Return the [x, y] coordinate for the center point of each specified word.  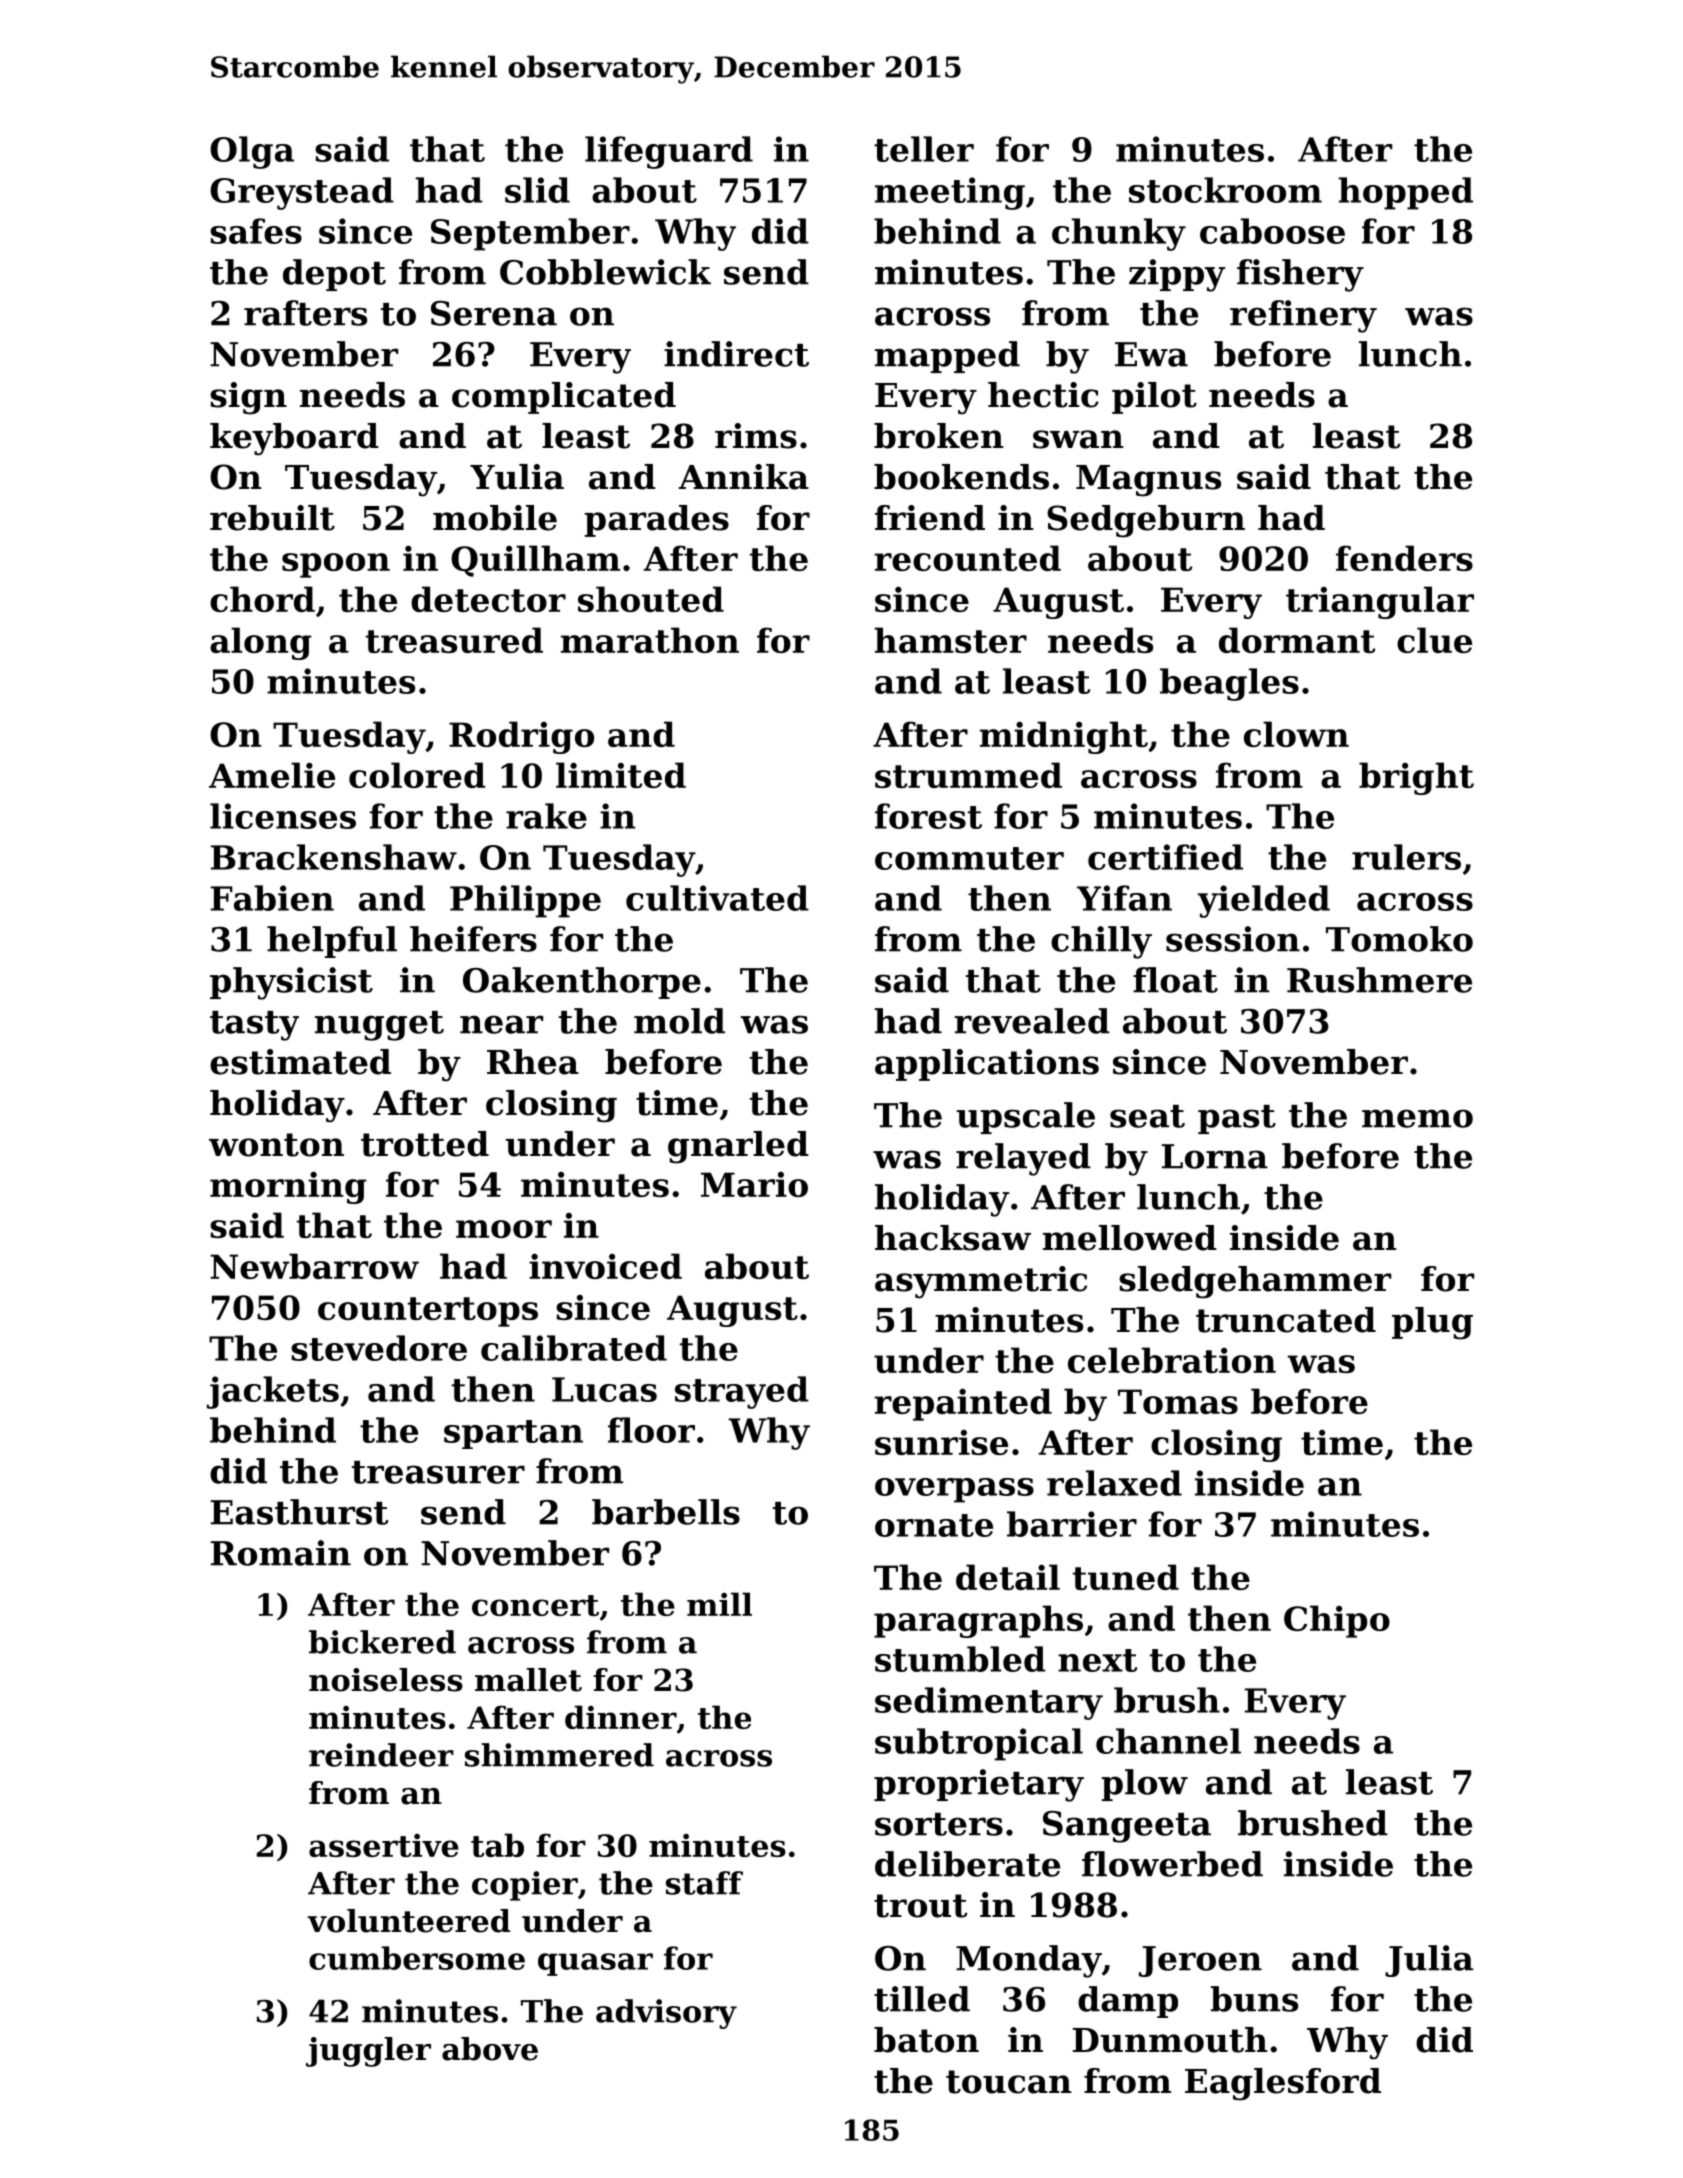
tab [497, 1845]
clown [1296, 734]
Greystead [302, 193]
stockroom [1225, 190]
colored [417, 775]
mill [719, 1604]
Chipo [1337, 1621]
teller [924, 149]
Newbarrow [314, 1266]
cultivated [717, 898]
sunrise [941, 1442]
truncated [1286, 1320]
